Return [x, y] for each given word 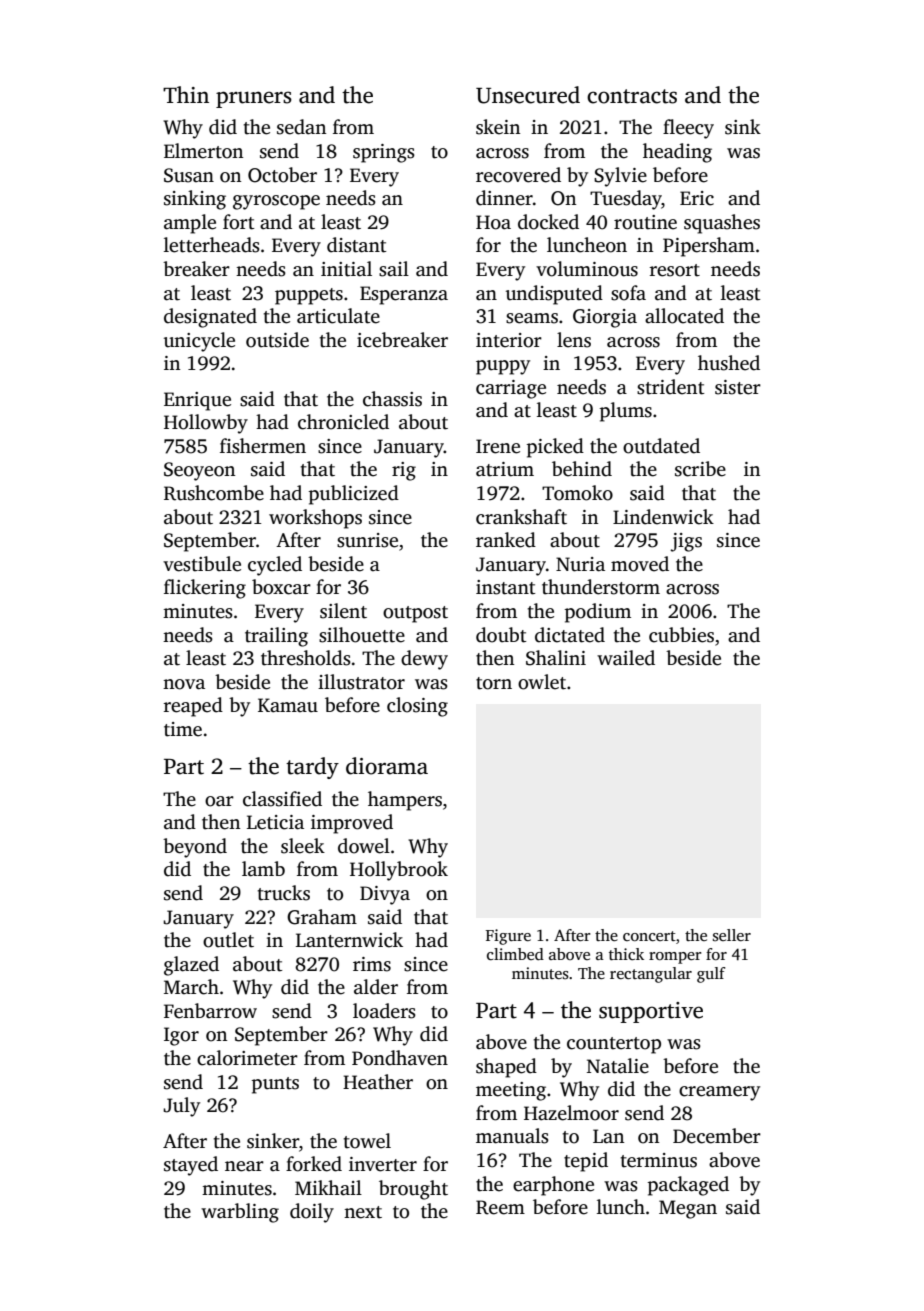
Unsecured [528, 95]
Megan [688, 1209]
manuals [512, 1136]
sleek [303, 846]
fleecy [688, 129]
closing [417, 707]
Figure [508, 937]
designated [210, 318]
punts [275, 1085]
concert [649, 936]
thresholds [306, 658]
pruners [254, 99]
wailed [626, 658]
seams [532, 318]
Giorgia [605, 318]
